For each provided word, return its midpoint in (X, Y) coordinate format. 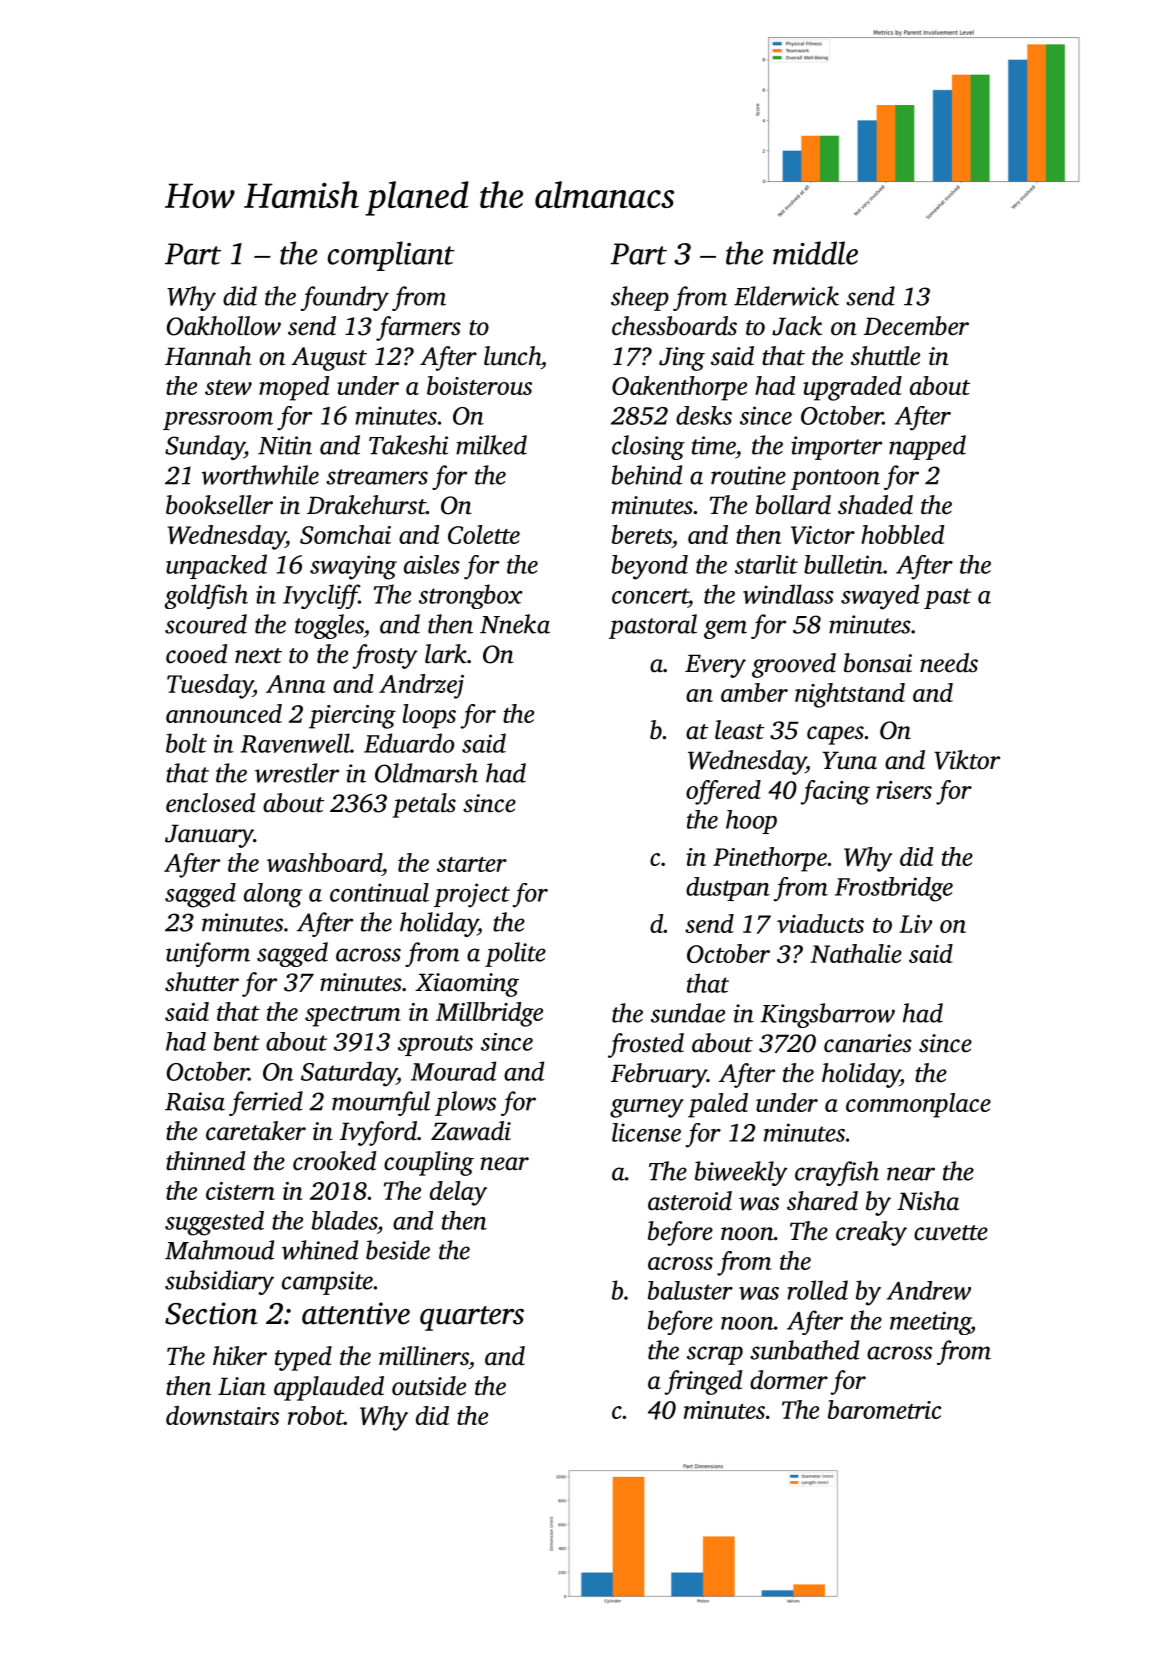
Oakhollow (224, 326)
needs (949, 663)
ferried (266, 1103)
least (739, 730)
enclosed (210, 803)
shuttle (885, 356)
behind (647, 475)
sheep (640, 298)
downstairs (222, 1415)
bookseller (219, 505)
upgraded (852, 388)
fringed (703, 1382)
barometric (884, 1409)
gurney (647, 1108)
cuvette (951, 1233)
